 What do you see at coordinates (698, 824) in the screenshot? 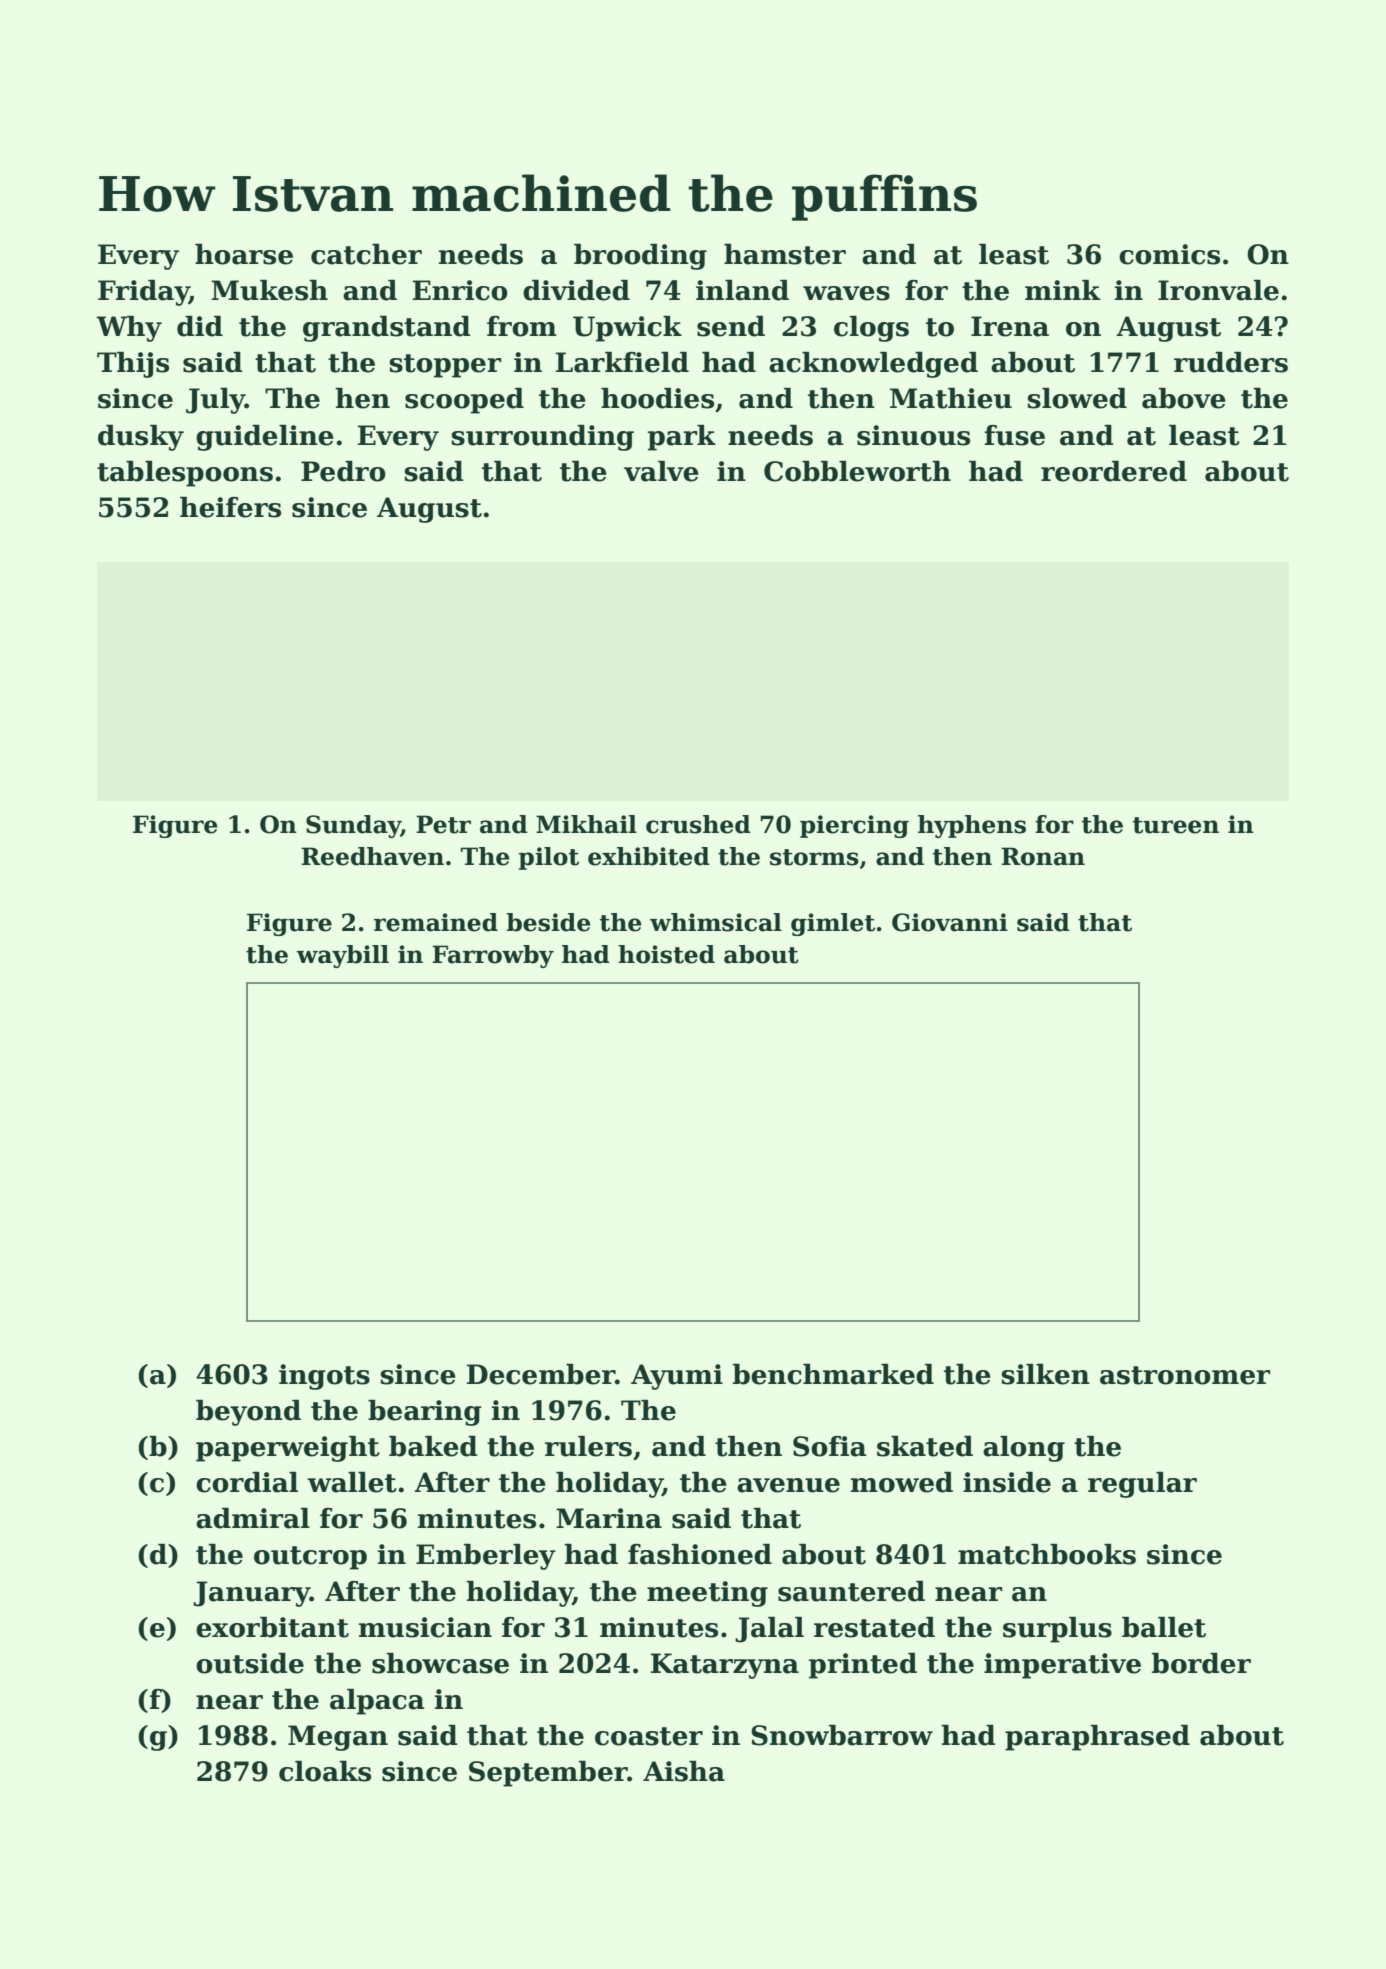
I see `crushed` at bounding box center [698, 824].
